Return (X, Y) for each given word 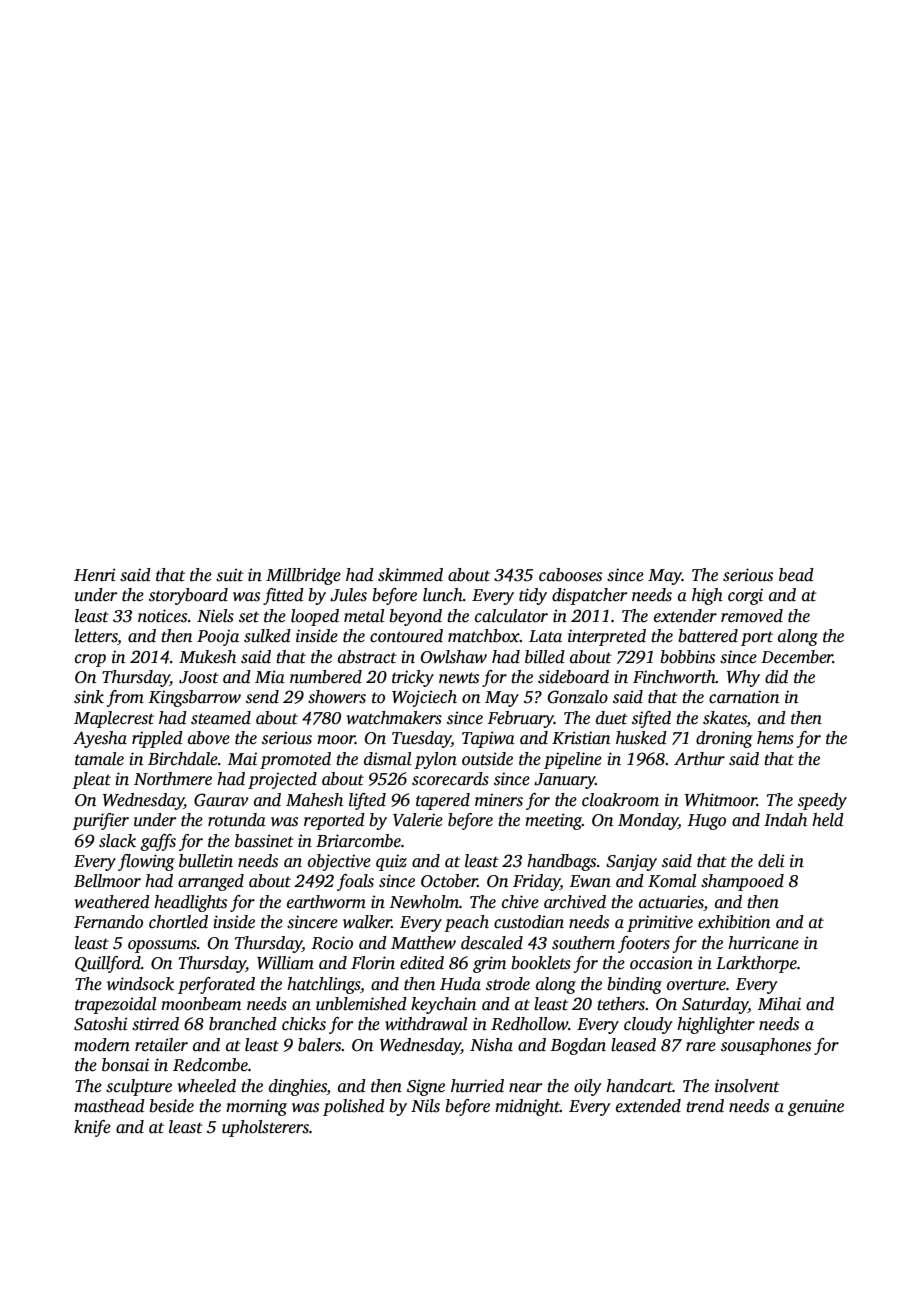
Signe (426, 1087)
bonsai (125, 1065)
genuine (816, 1107)
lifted (367, 801)
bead (796, 575)
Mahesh (314, 800)
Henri (95, 575)
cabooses (570, 575)
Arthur (699, 759)
